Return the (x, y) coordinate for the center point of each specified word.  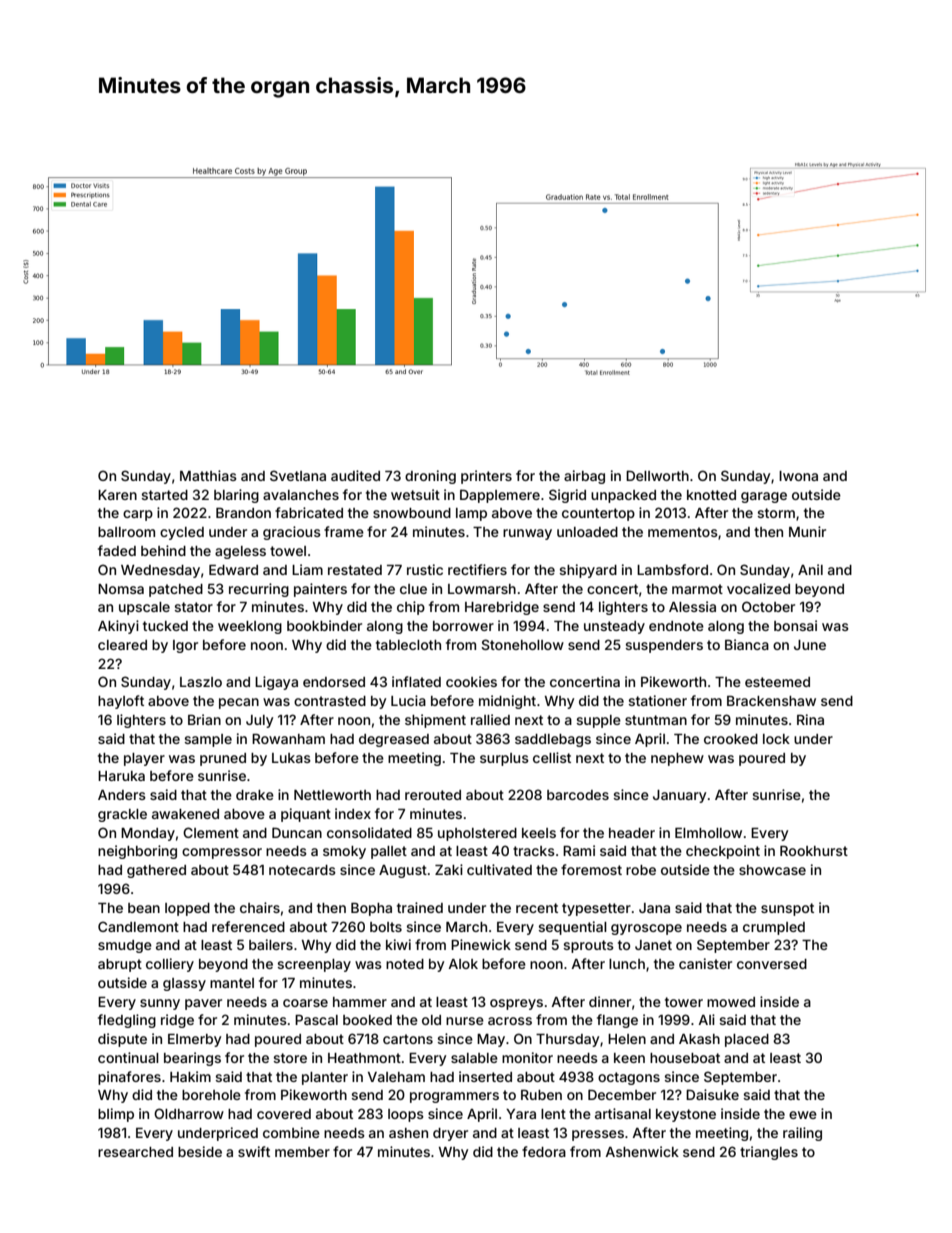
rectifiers (477, 569)
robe (641, 870)
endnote (676, 626)
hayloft (121, 702)
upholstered (477, 834)
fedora (544, 1151)
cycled (182, 533)
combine (291, 1132)
